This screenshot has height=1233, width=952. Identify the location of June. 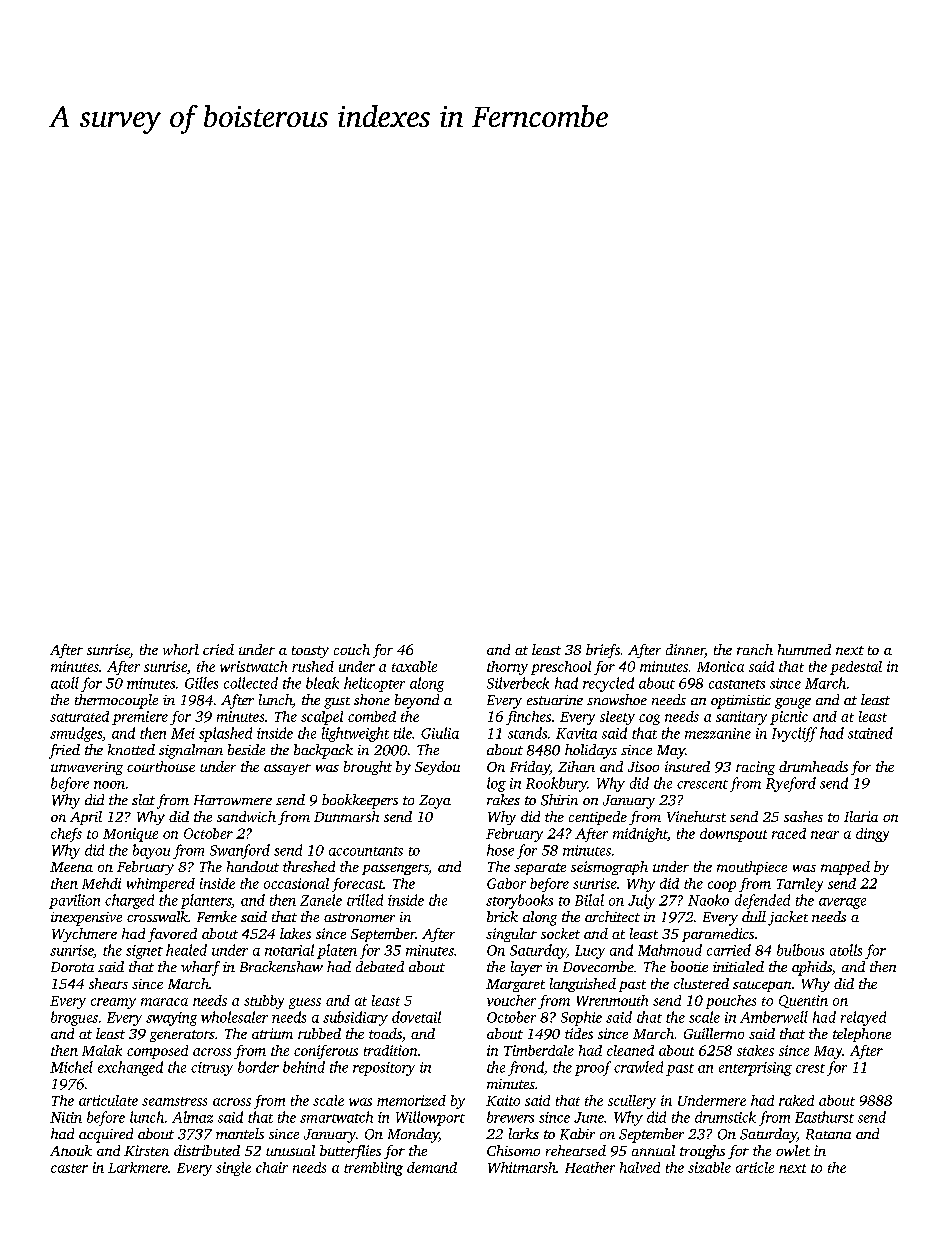
(589, 1117).
